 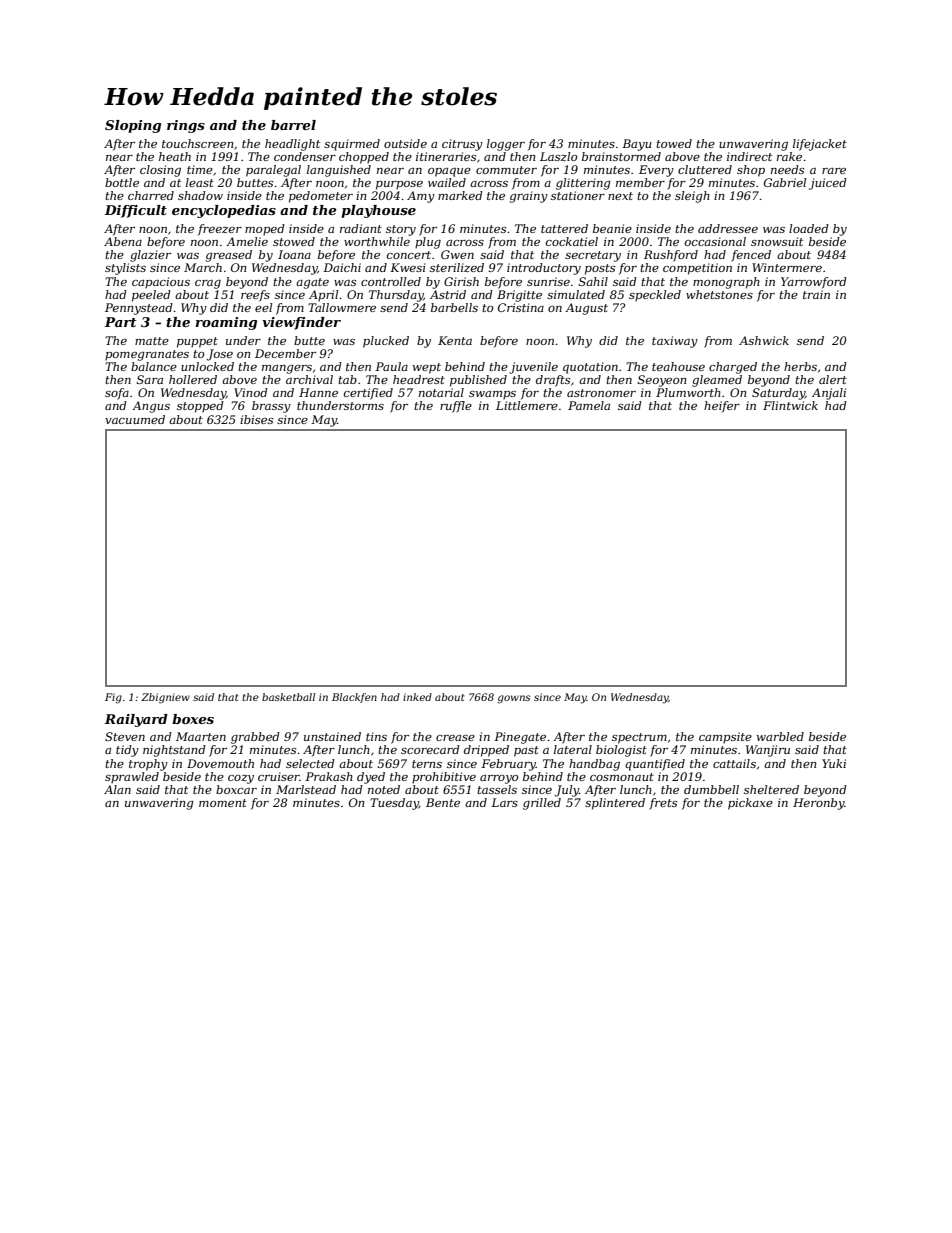 I want to click on warbled, so click(x=780, y=736).
